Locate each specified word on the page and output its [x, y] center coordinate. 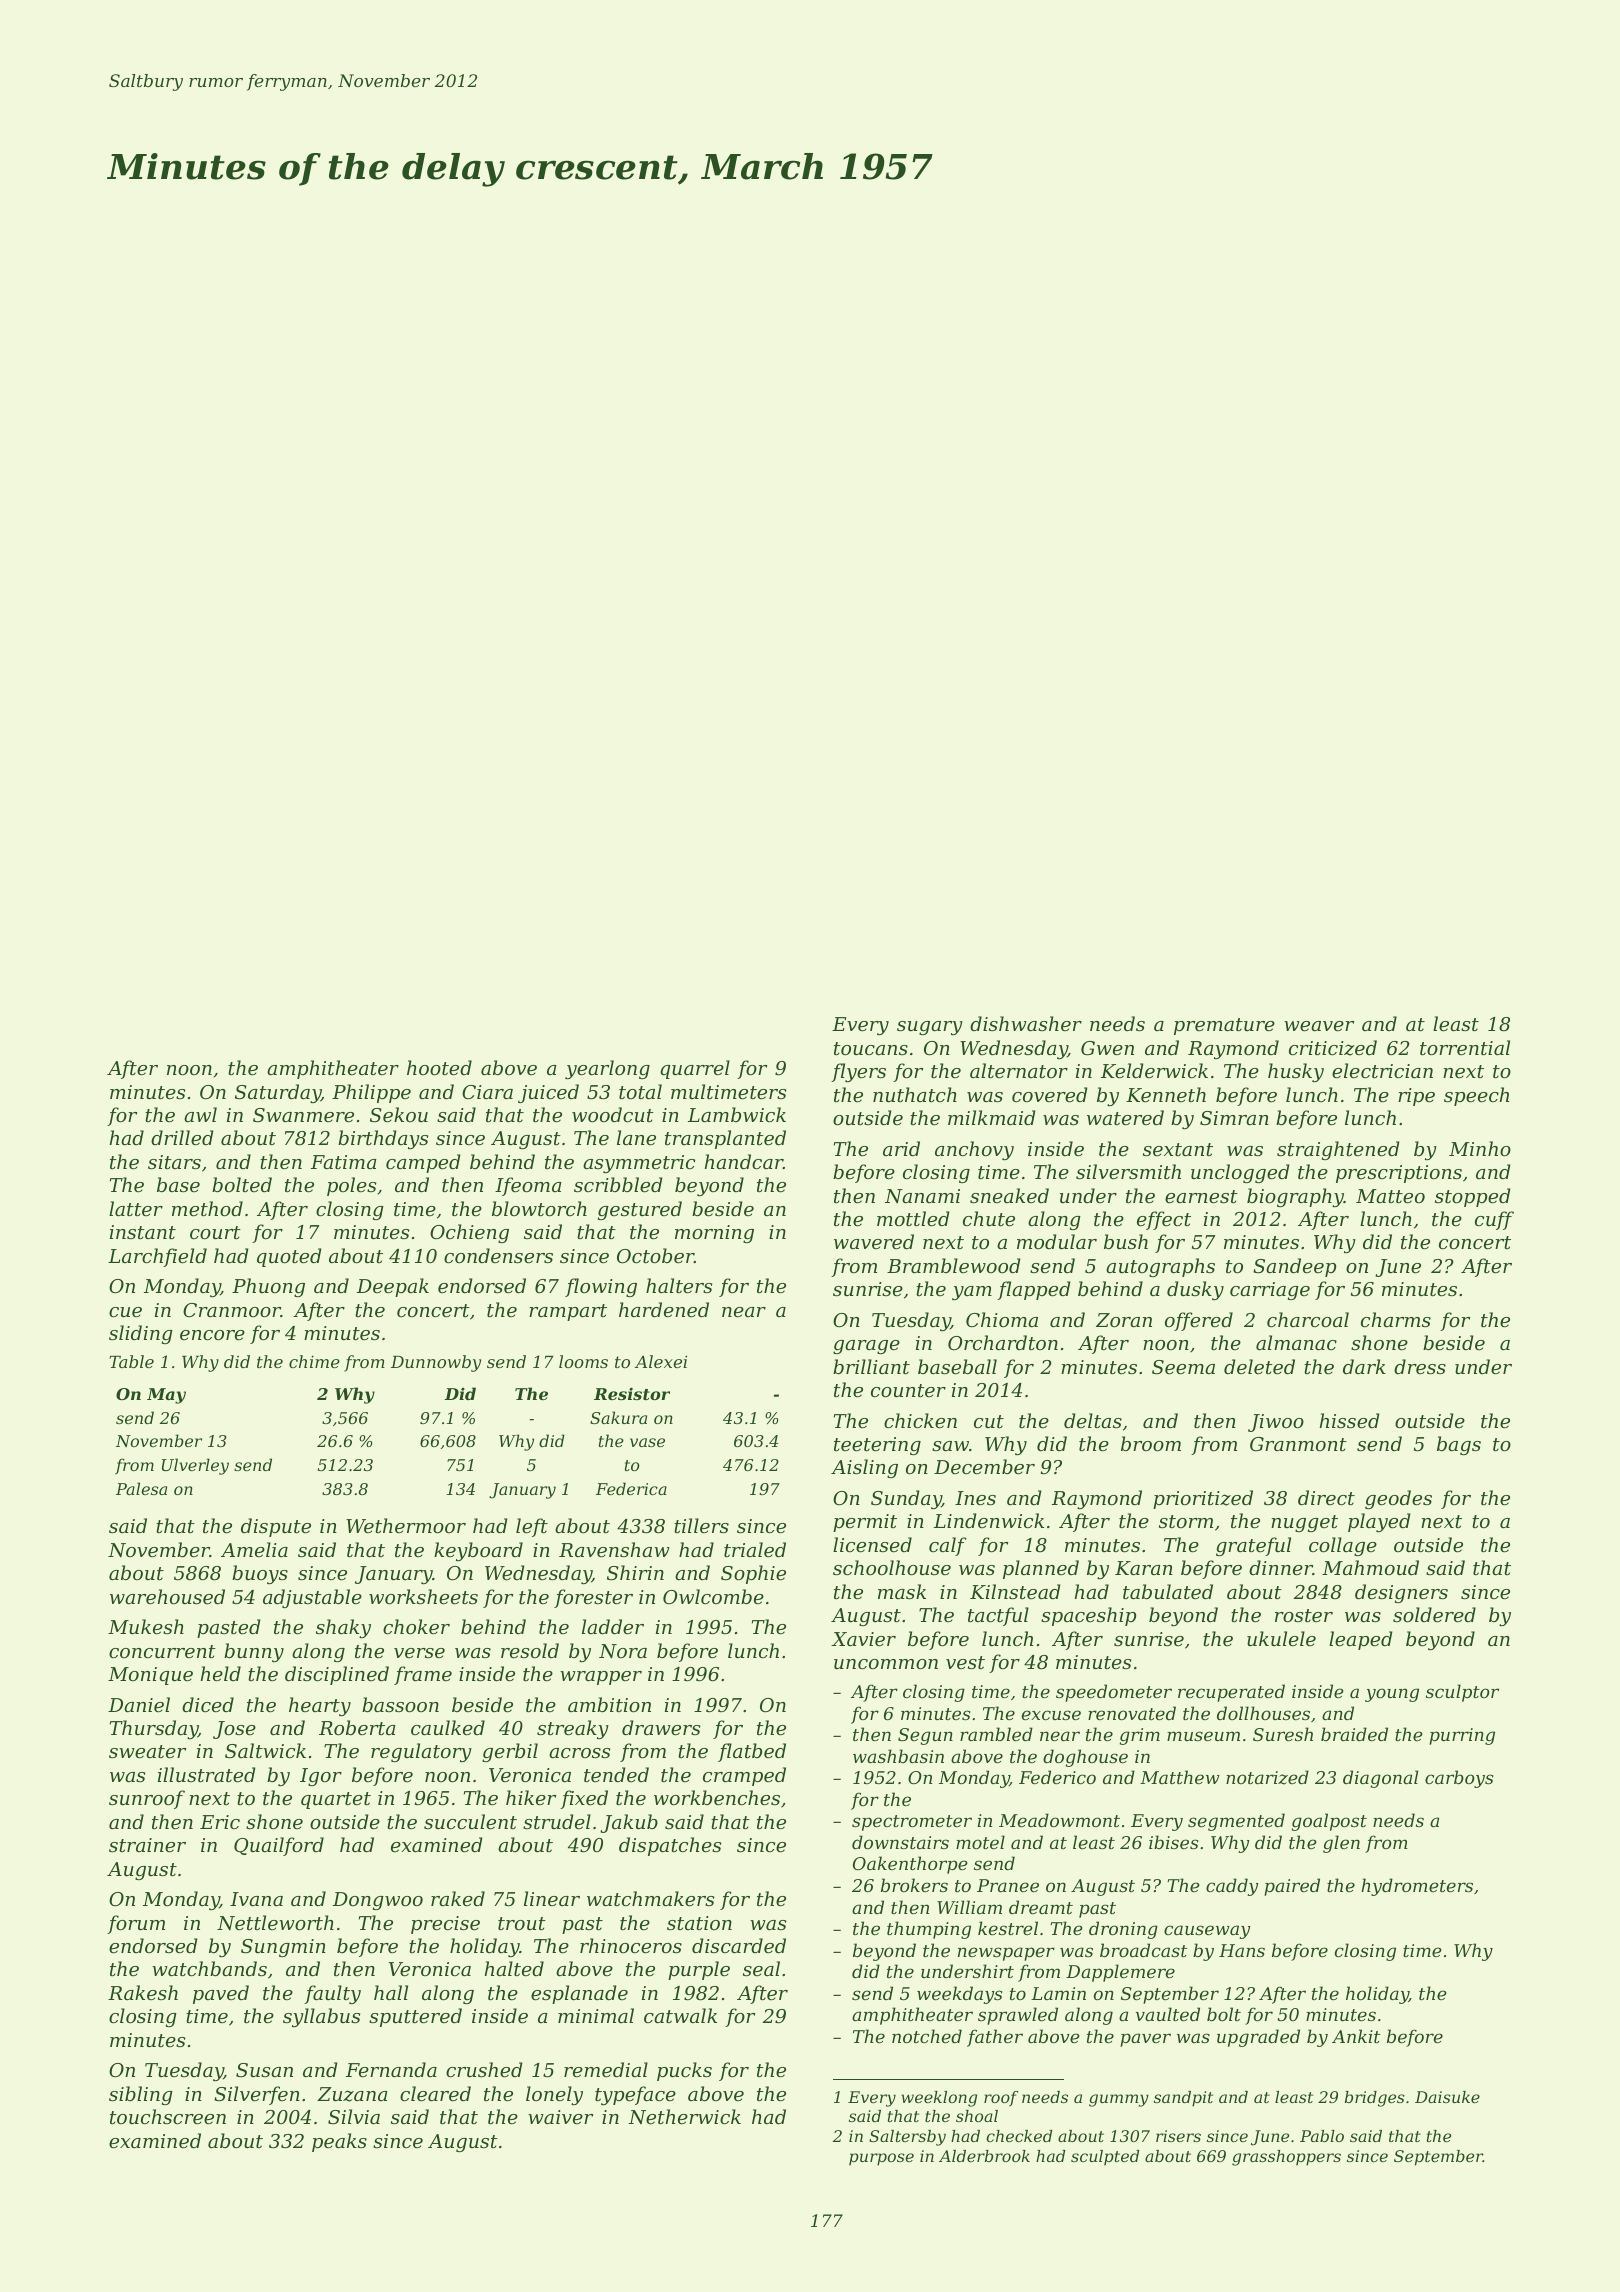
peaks [339, 2142]
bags [1459, 1445]
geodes [1398, 1499]
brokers [914, 1885]
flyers [858, 1072]
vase [647, 1442]
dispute [276, 1527]
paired [1292, 1887]
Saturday [278, 1093]
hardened [664, 1309]
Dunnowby [436, 1363]
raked [458, 1898]
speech [1476, 1096]
